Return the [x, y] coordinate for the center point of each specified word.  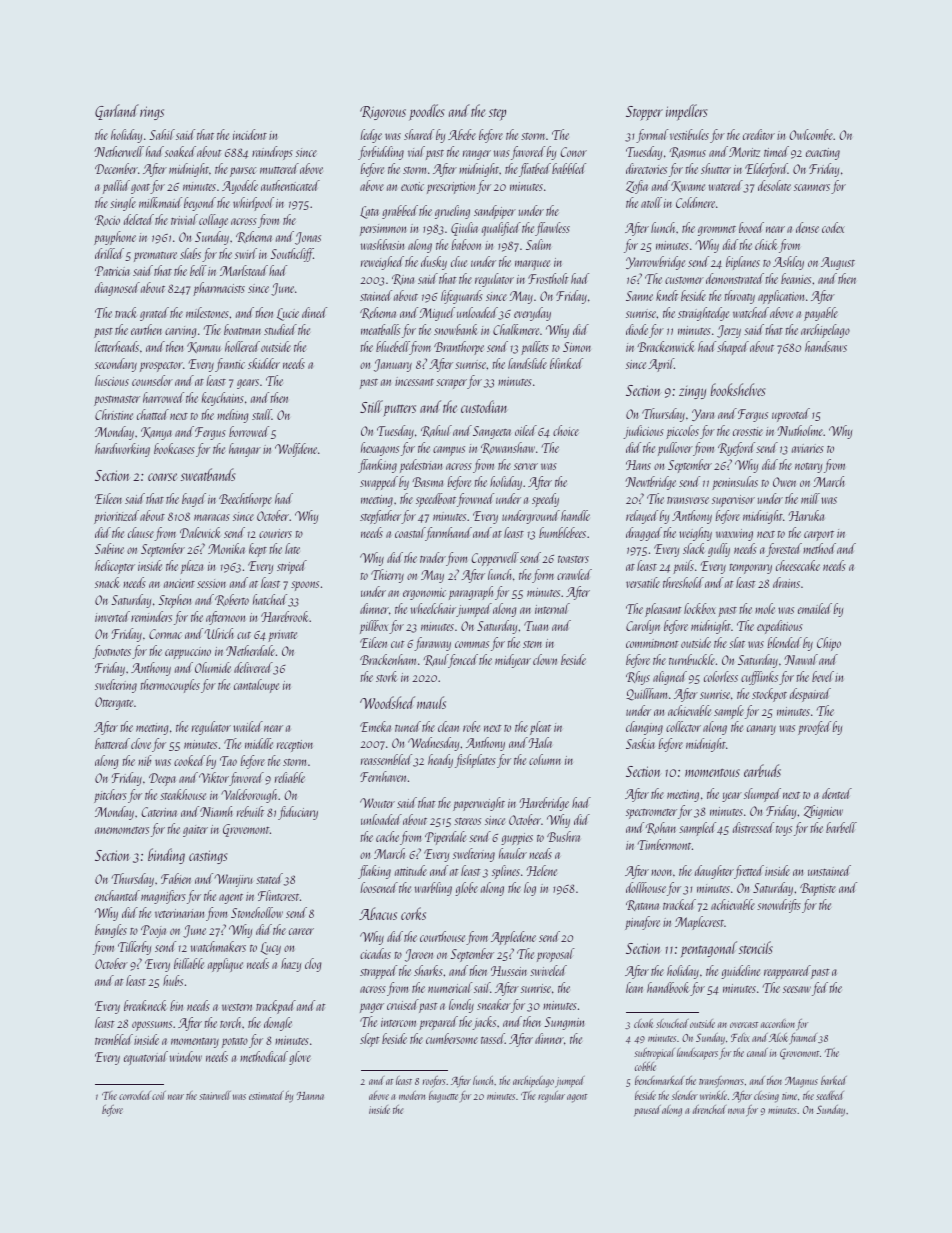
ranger [477, 155]
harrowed [163, 397]
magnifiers [163, 897]
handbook [668, 987]
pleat [540, 728]
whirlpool [253, 204]
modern [412, 1095]
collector [683, 726]
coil [159, 1095]
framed [803, 1039]
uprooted [791, 415]
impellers [686, 112]
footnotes [112, 652]
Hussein [509, 971]
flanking [377, 466]
